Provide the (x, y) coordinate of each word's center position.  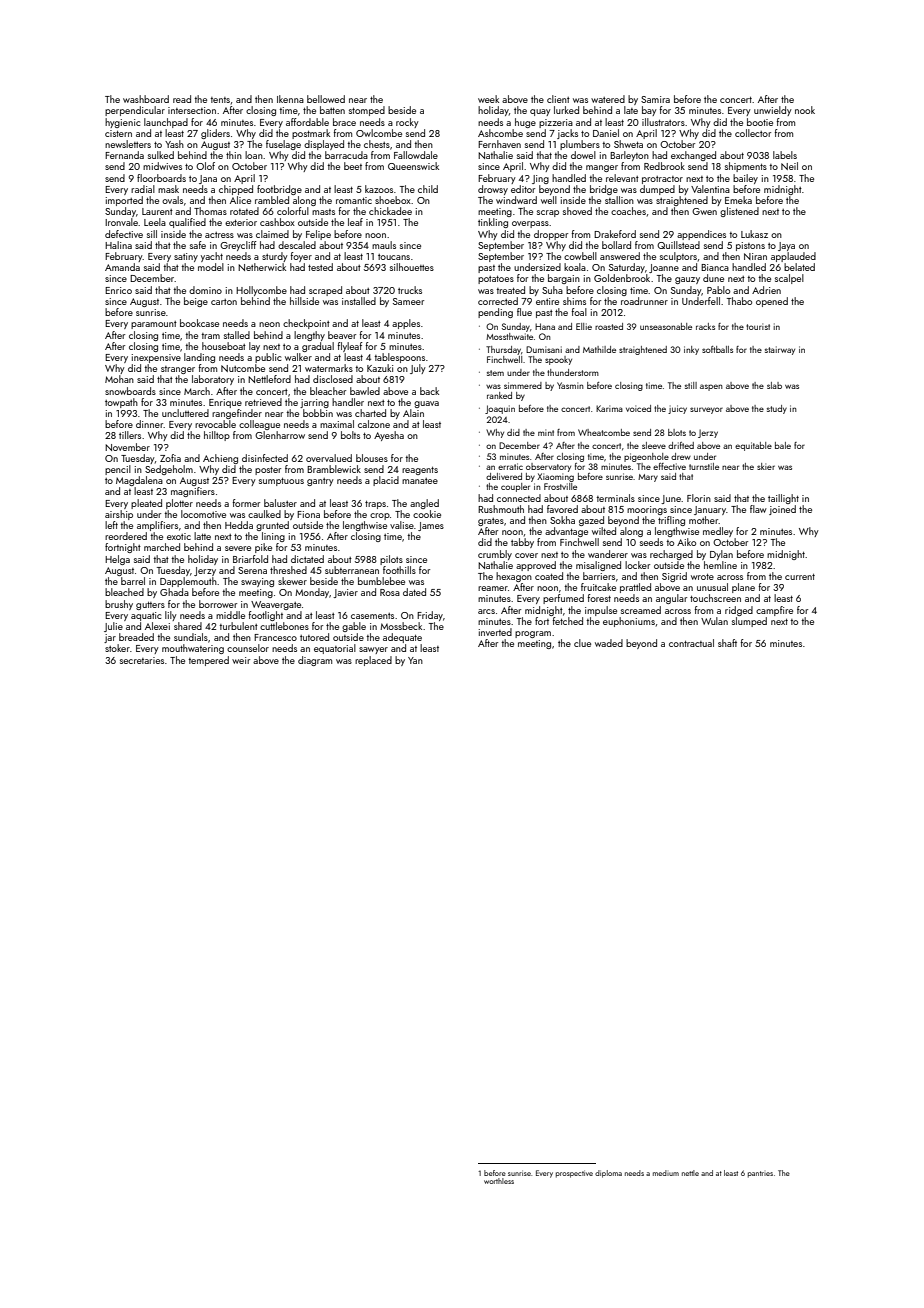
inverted (495, 632)
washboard (146, 99)
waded (609, 643)
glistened (739, 212)
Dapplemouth (188, 582)
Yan (415, 660)
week (488, 99)
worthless (499, 1181)
